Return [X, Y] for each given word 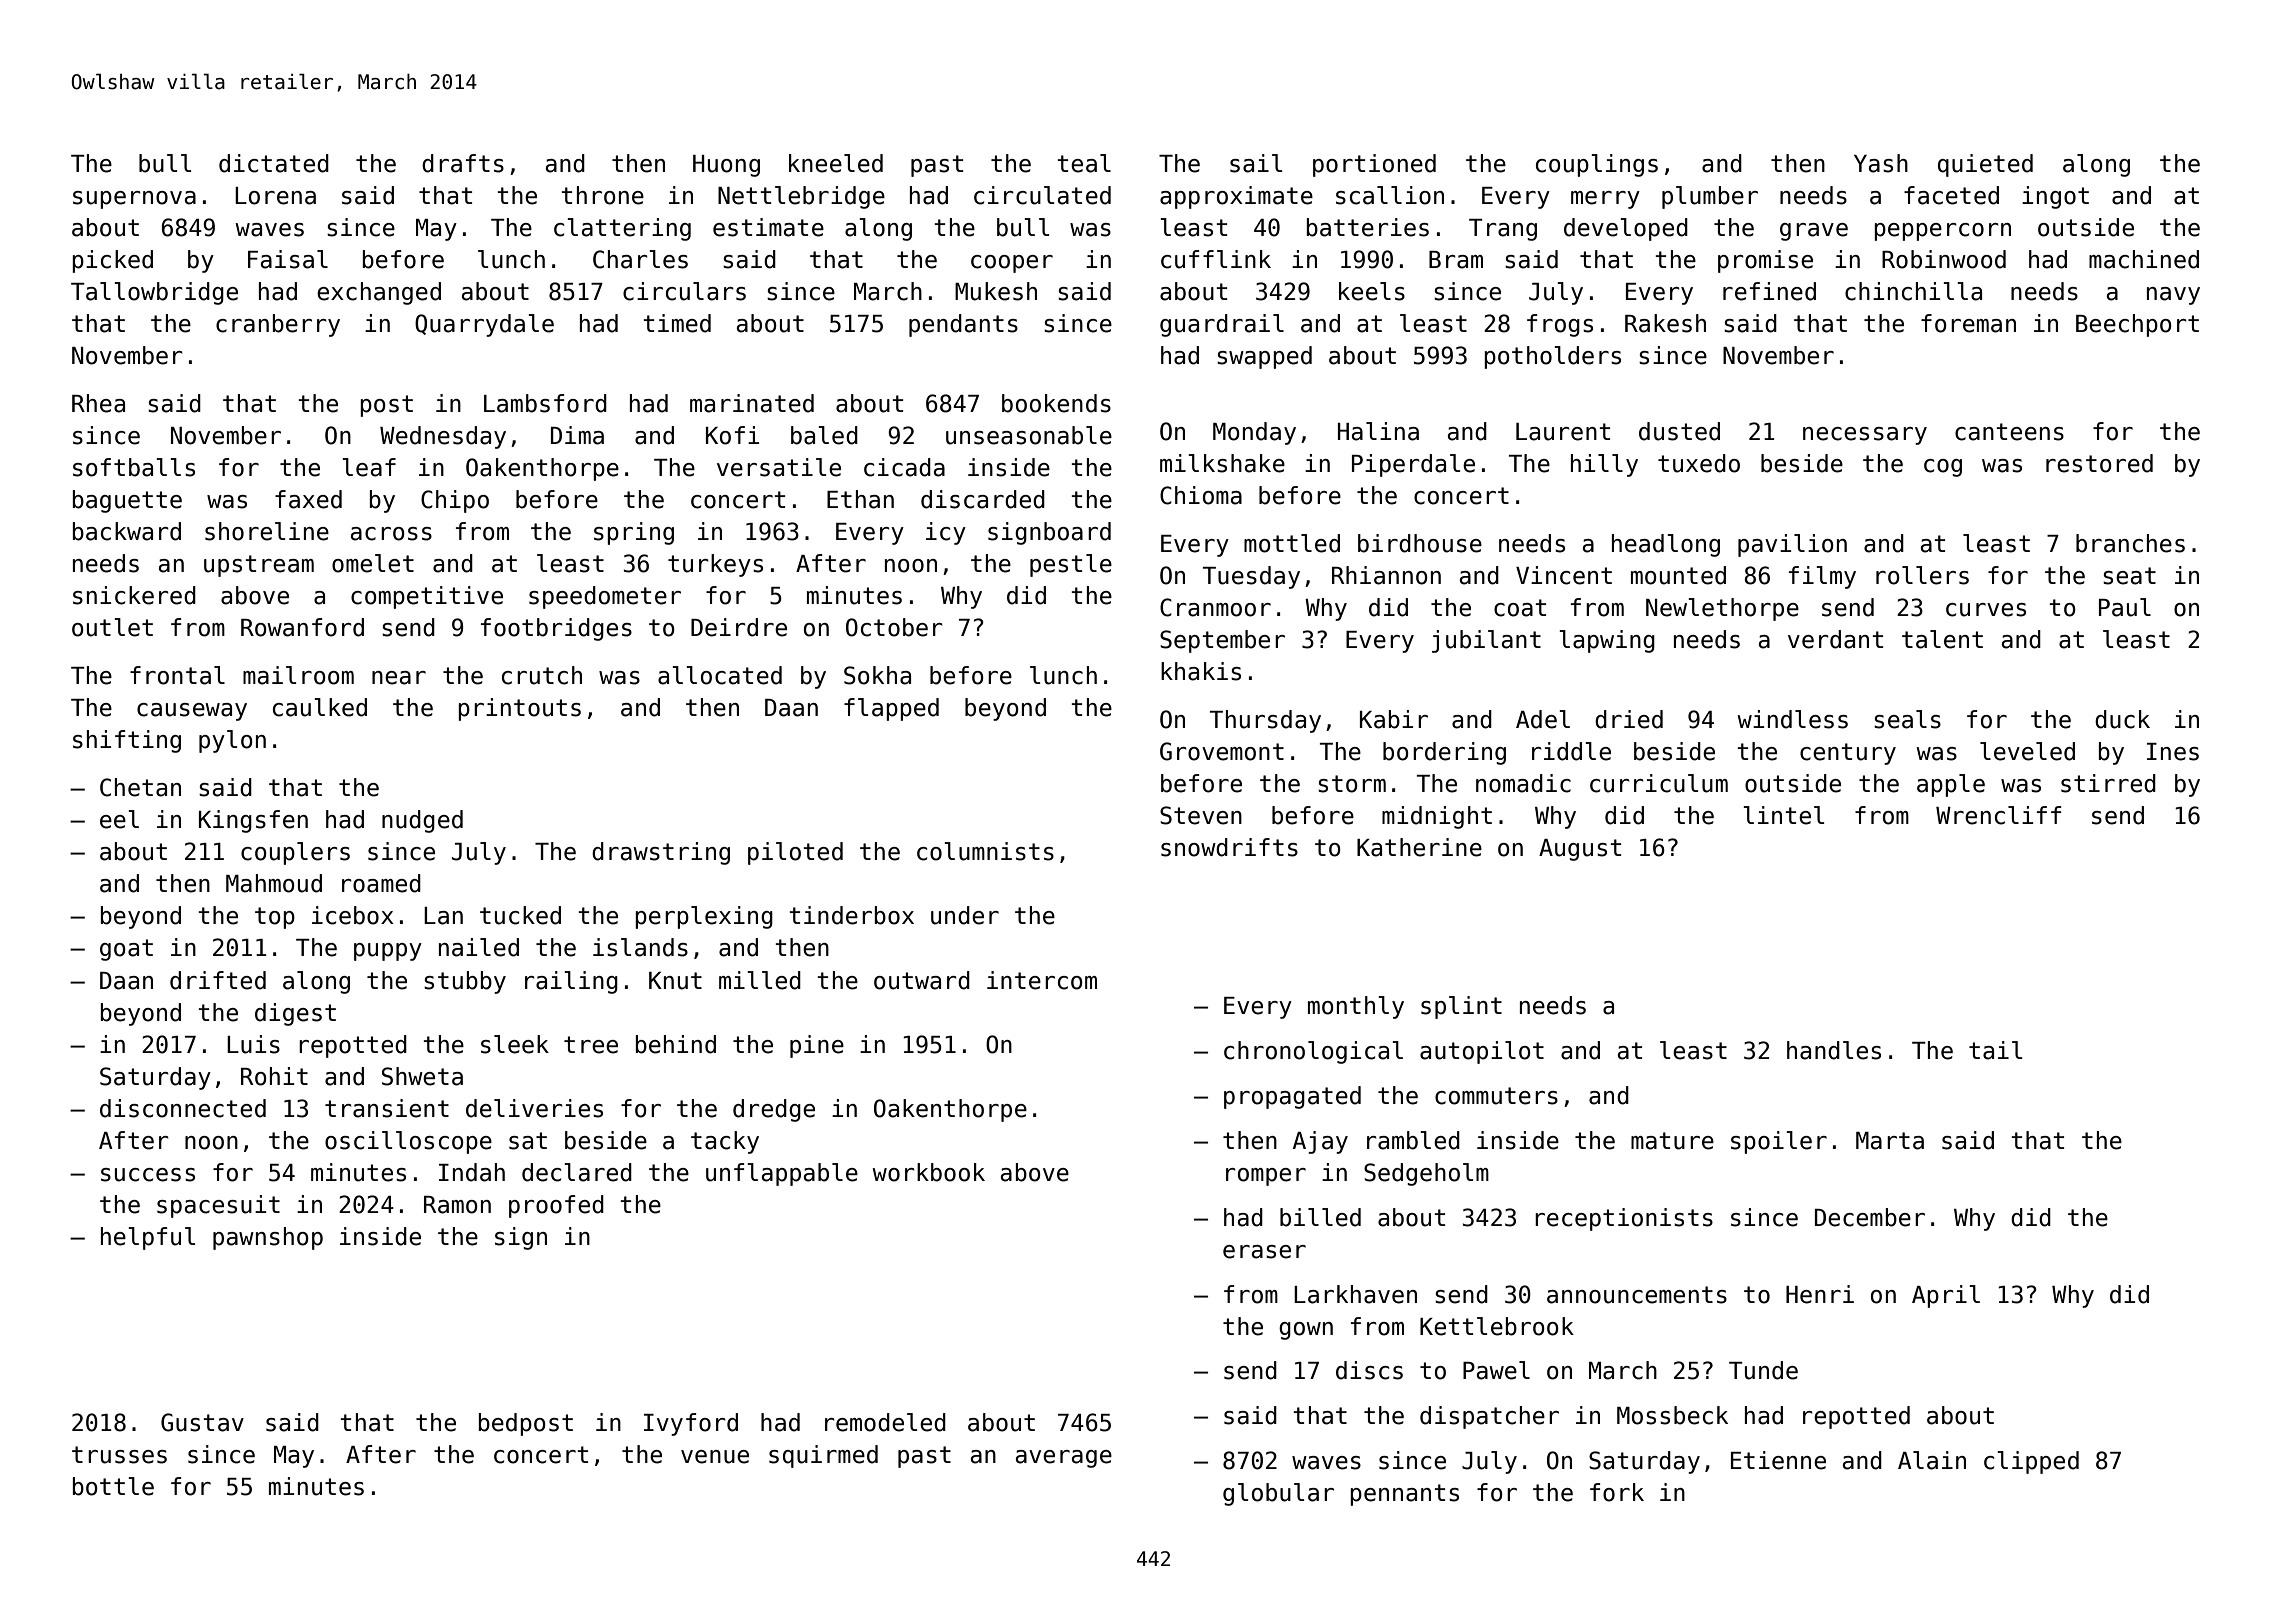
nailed [479, 947]
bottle [113, 1486]
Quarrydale [484, 325]
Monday [1254, 433]
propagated [1292, 1097]
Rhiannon [1386, 575]
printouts [519, 709]
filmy [1822, 577]
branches [2130, 543]
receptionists [1624, 1219]
